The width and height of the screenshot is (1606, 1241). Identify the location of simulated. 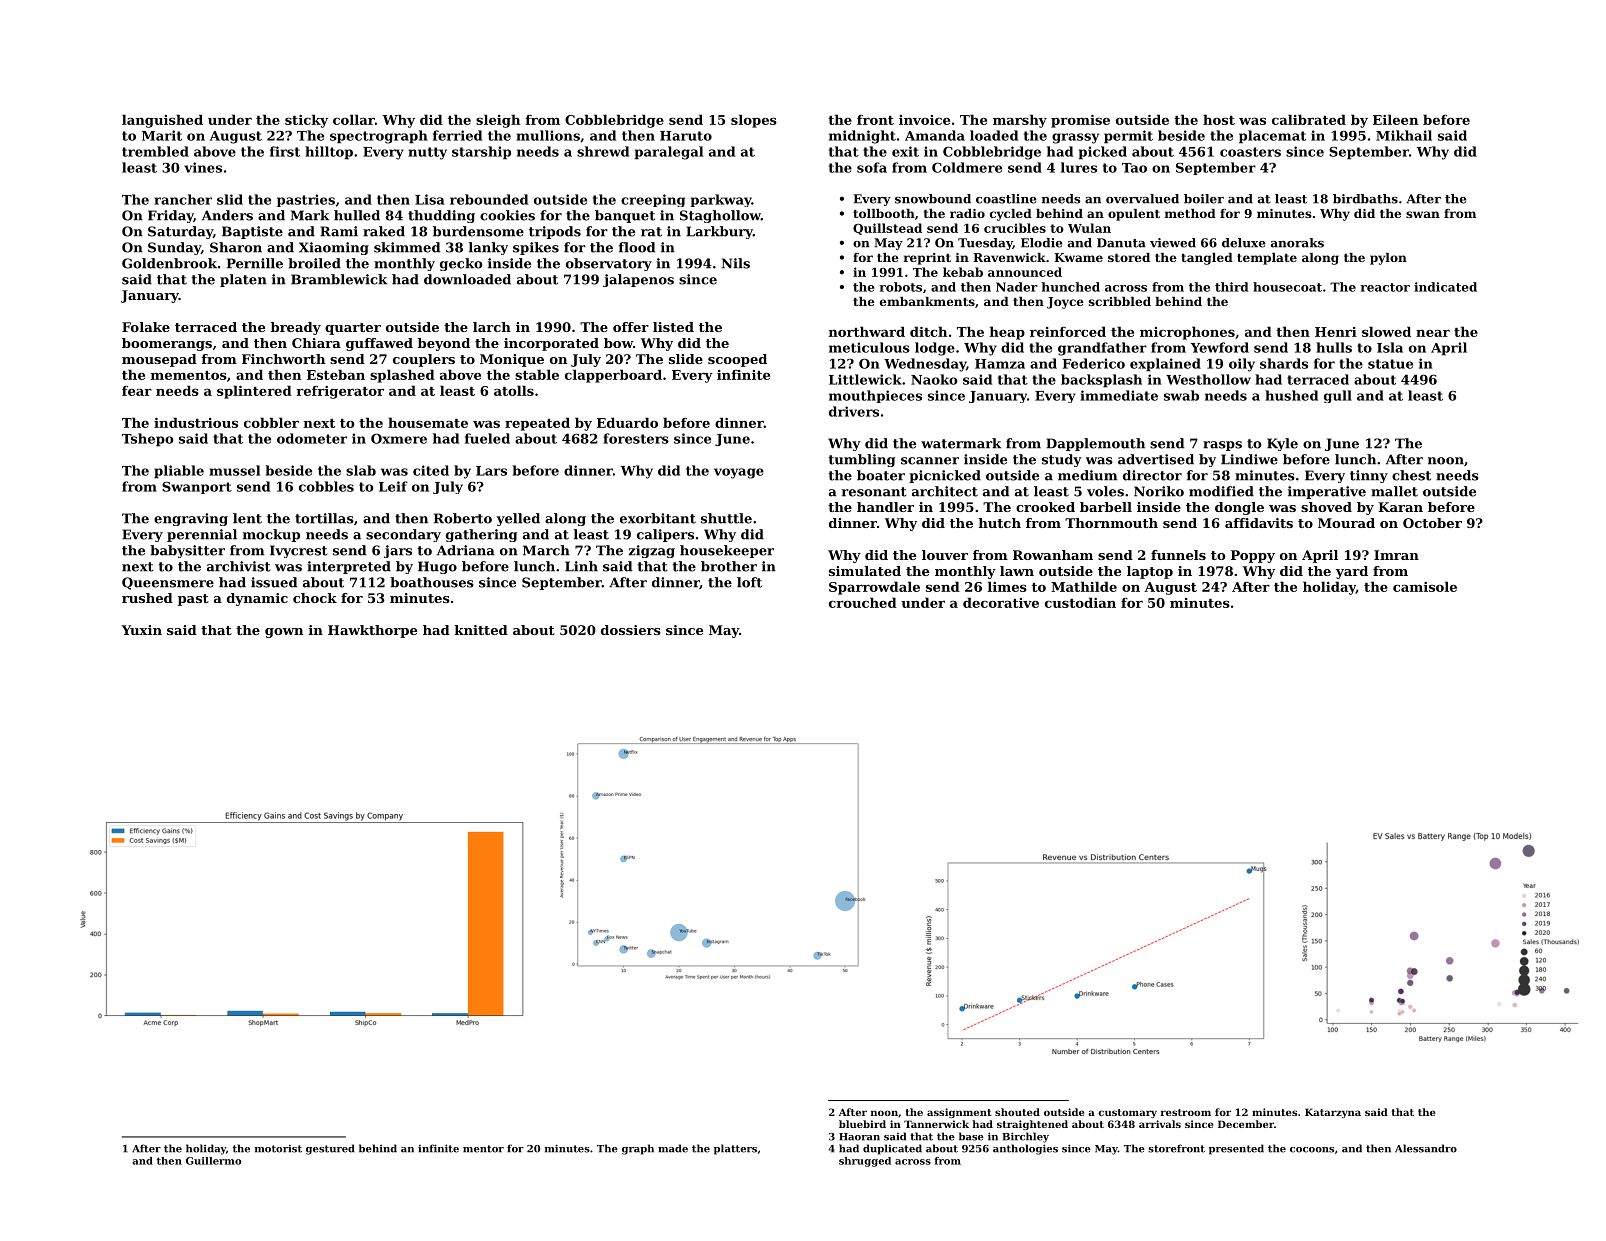
(865, 571).
